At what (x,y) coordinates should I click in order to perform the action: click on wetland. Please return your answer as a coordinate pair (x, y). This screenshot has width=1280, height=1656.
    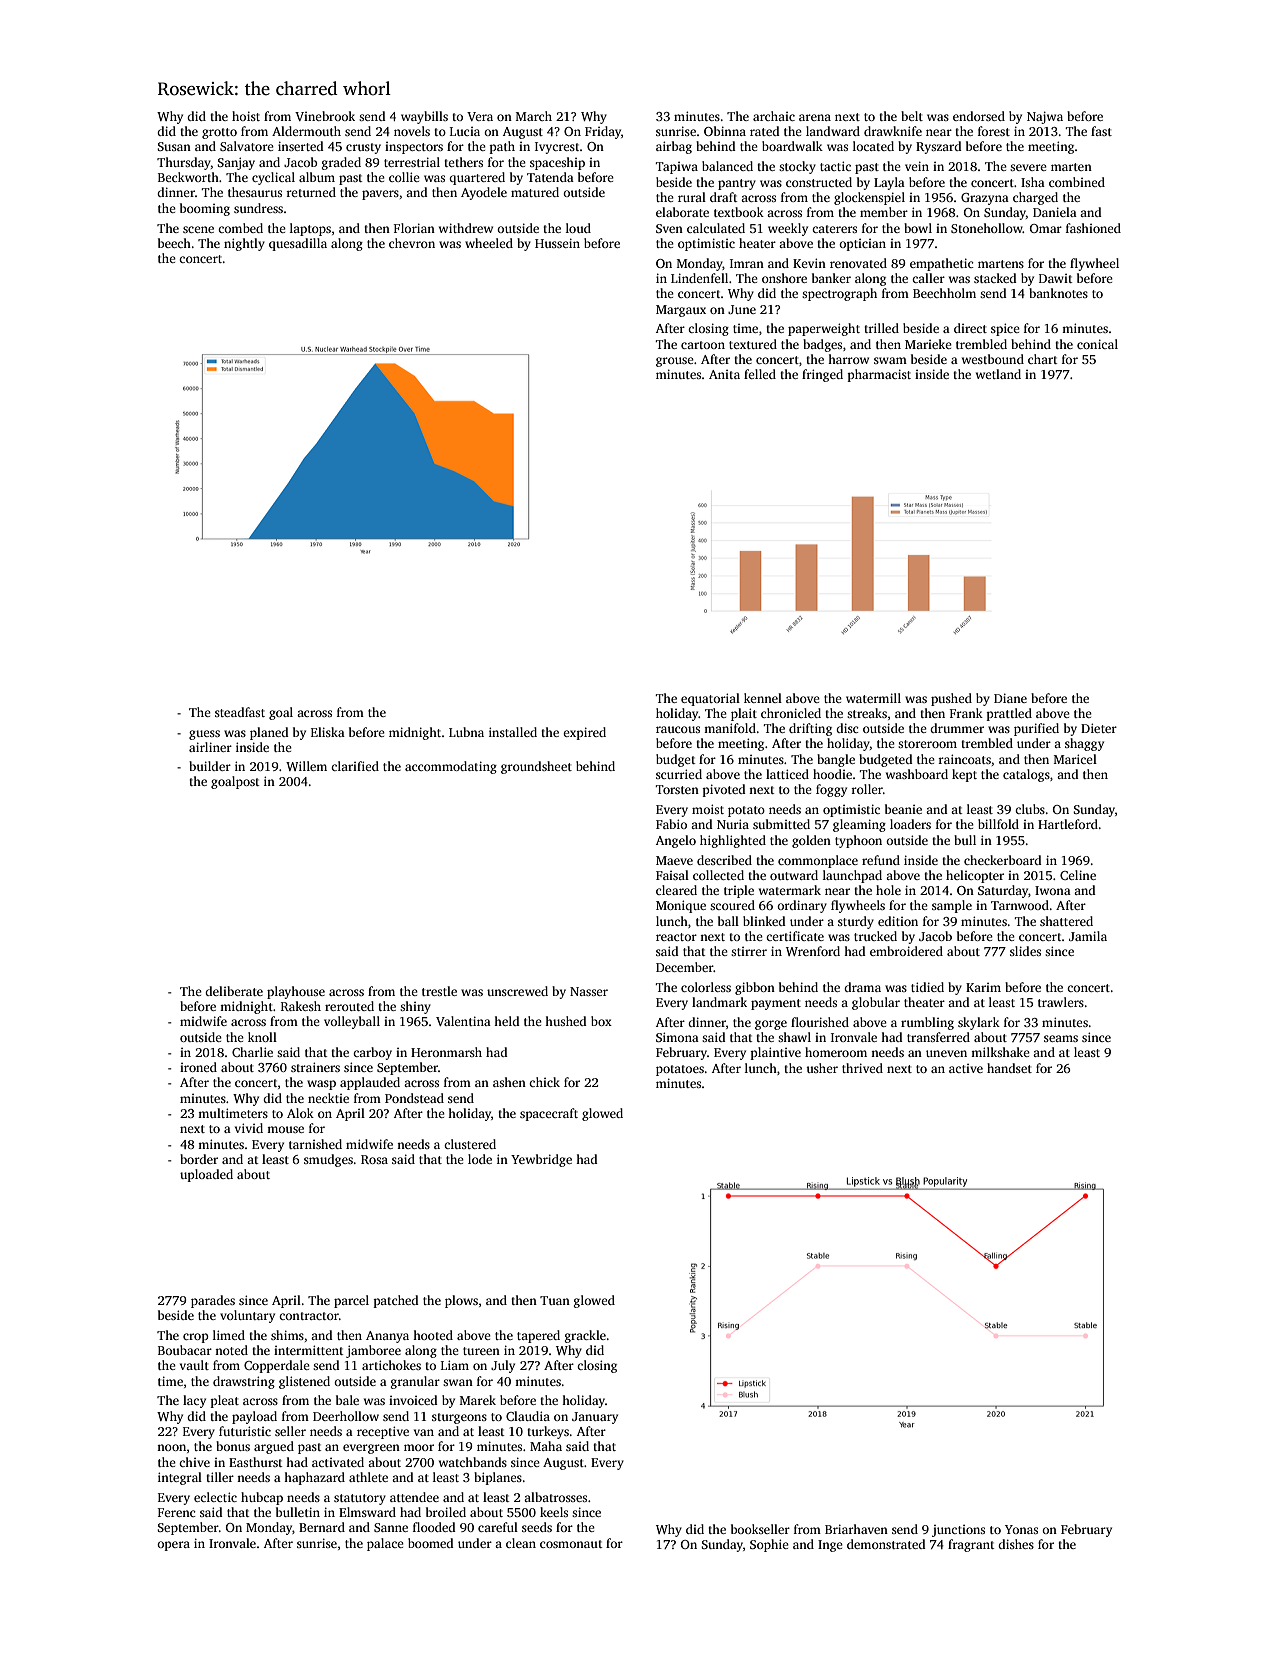
    Looking at the image, I should click on (998, 374).
